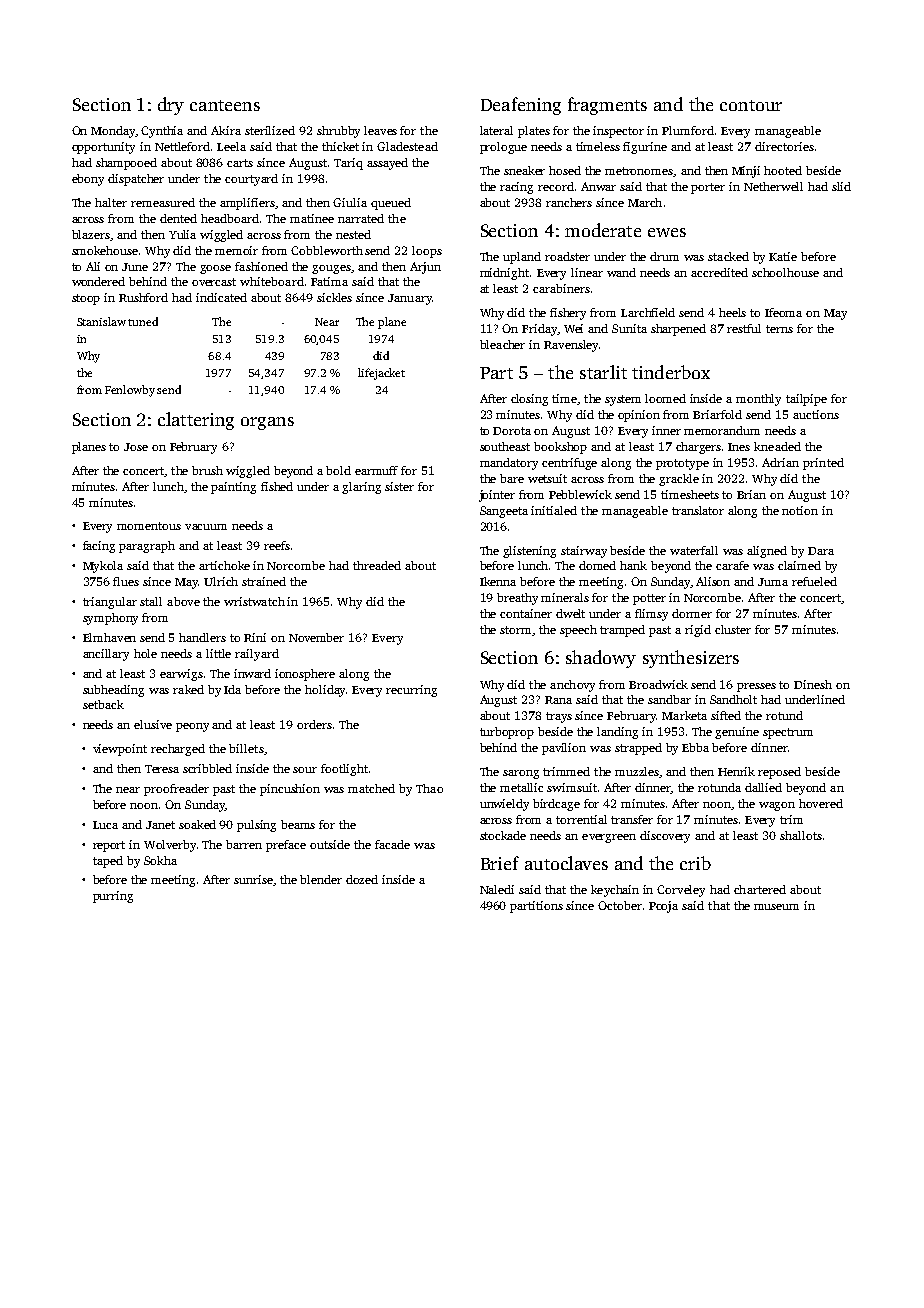 The height and width of the screenshot is (1308, 924). Describe the element at coordinates (560, 448) in the screenshot. I see `bookshop` at that location.
